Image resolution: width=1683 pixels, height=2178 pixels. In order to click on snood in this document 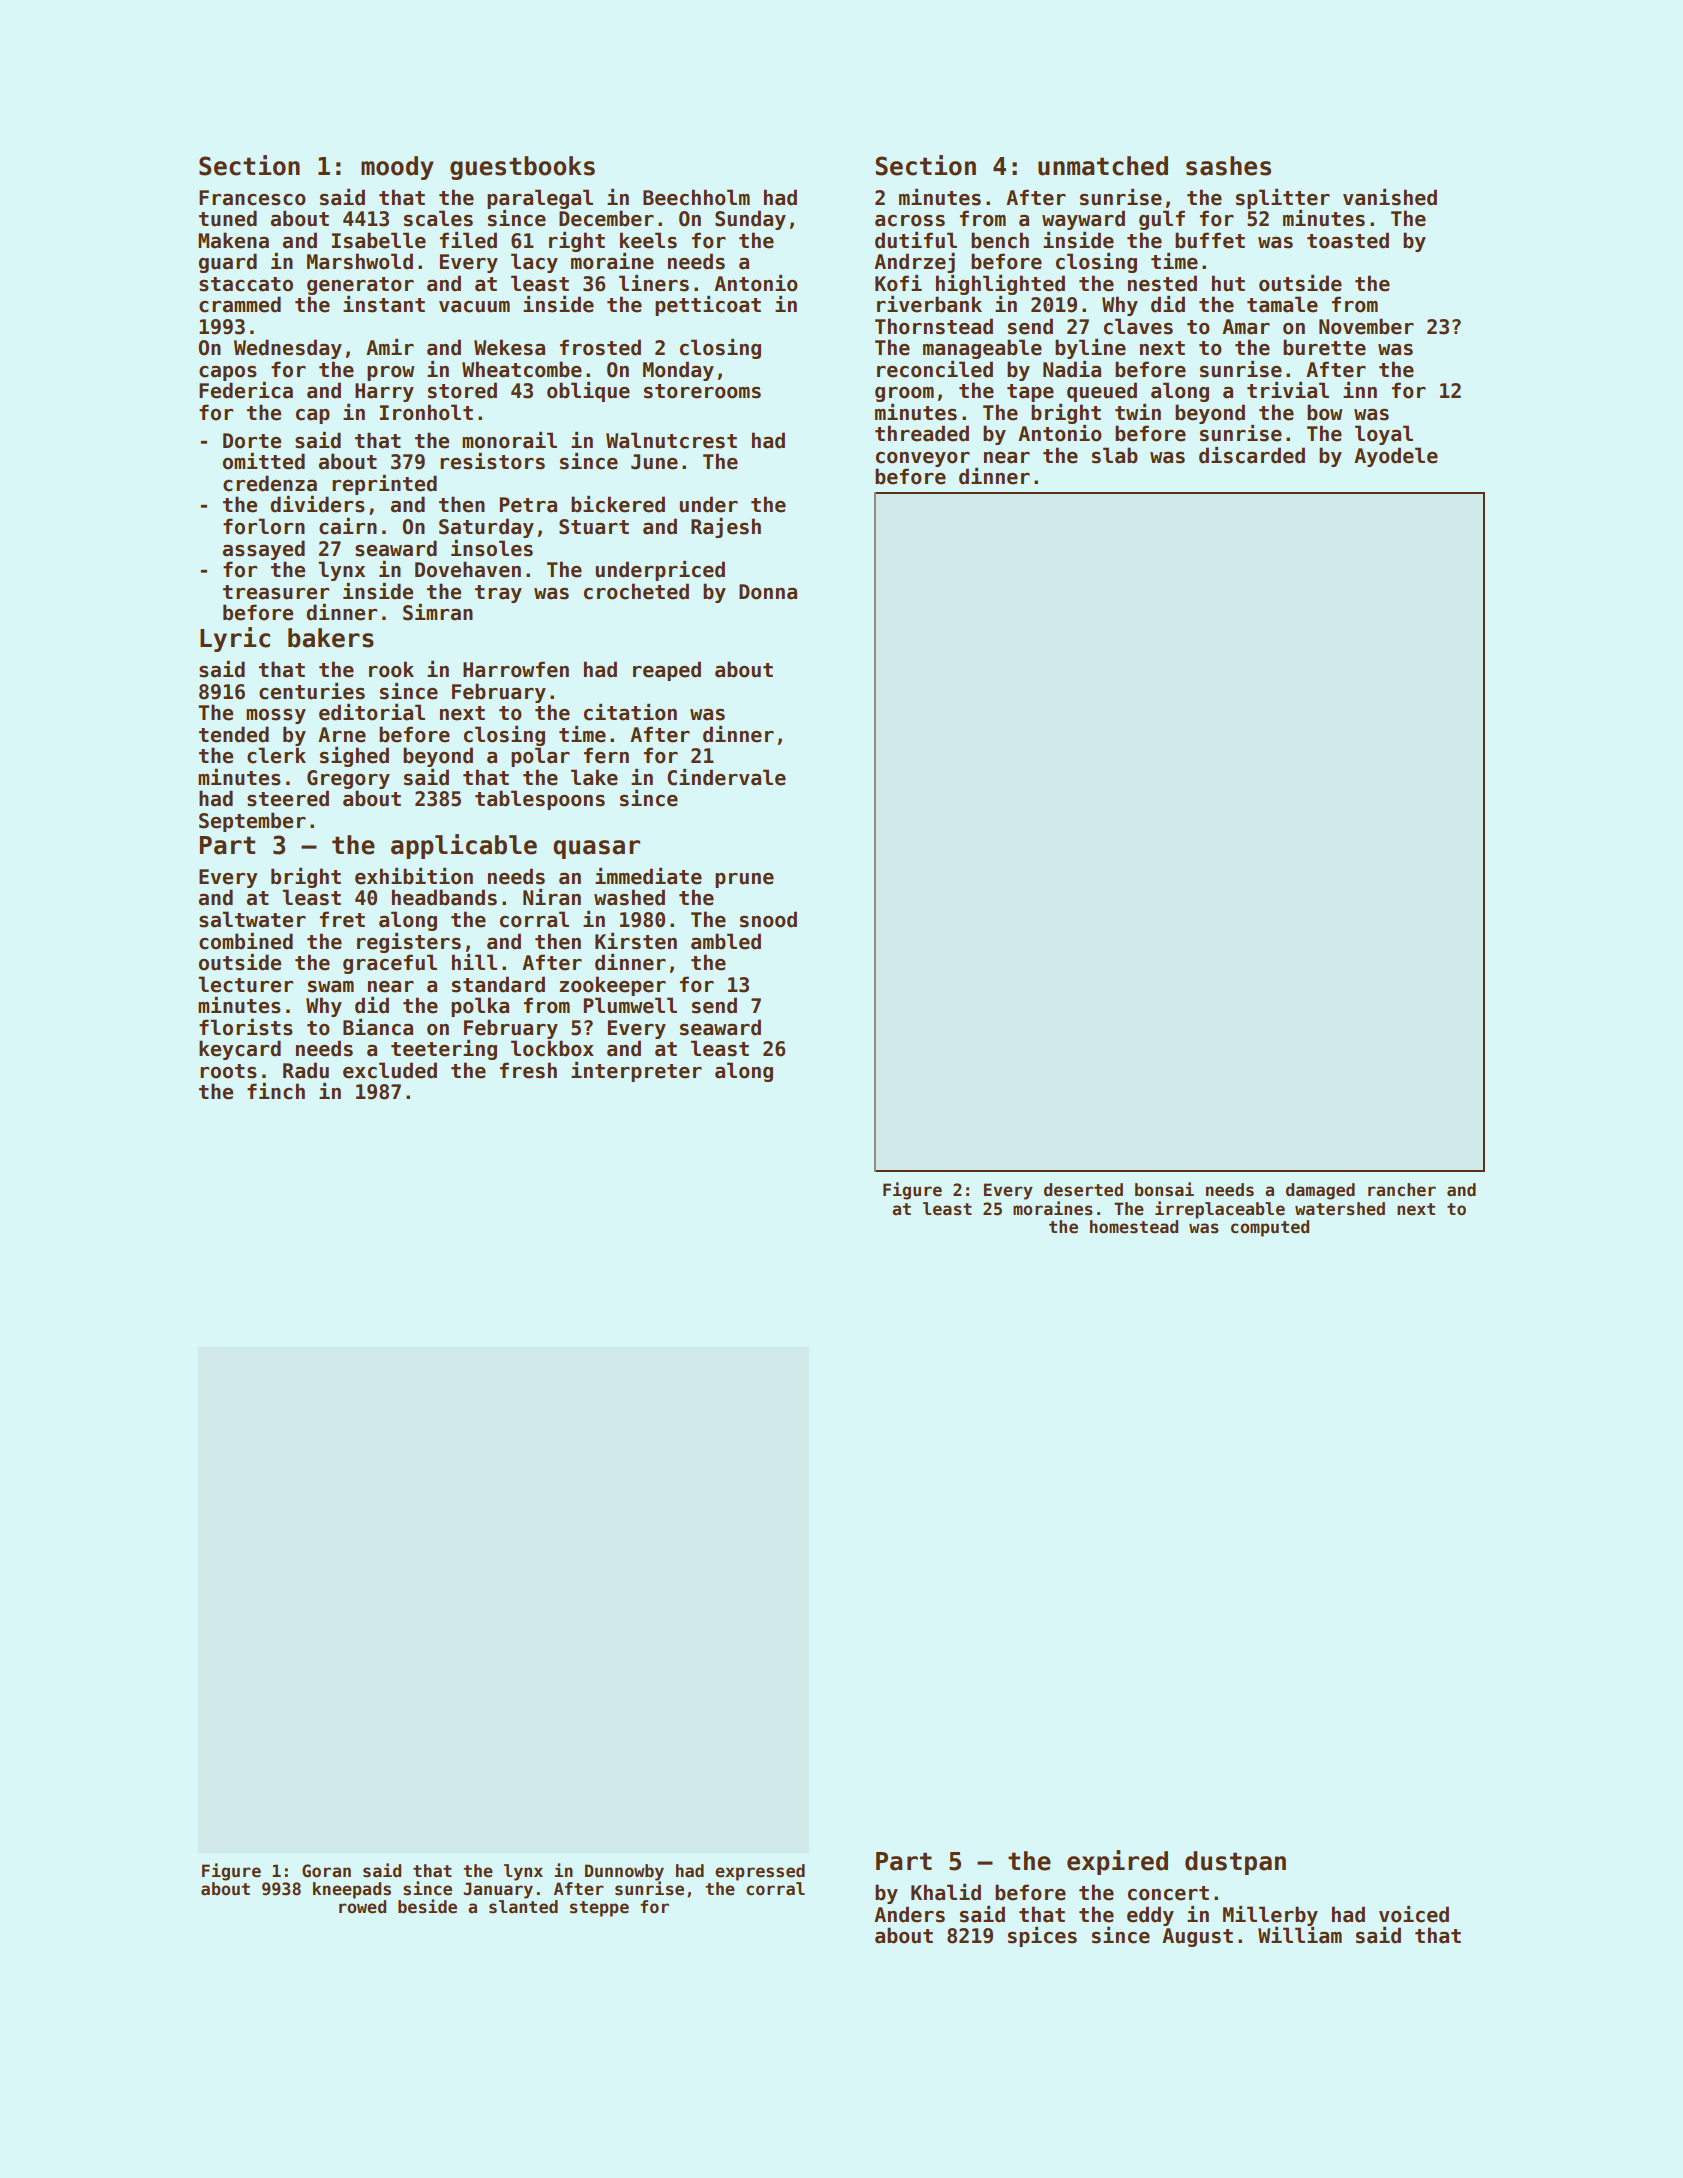, I will do `click(768, 919)`.
